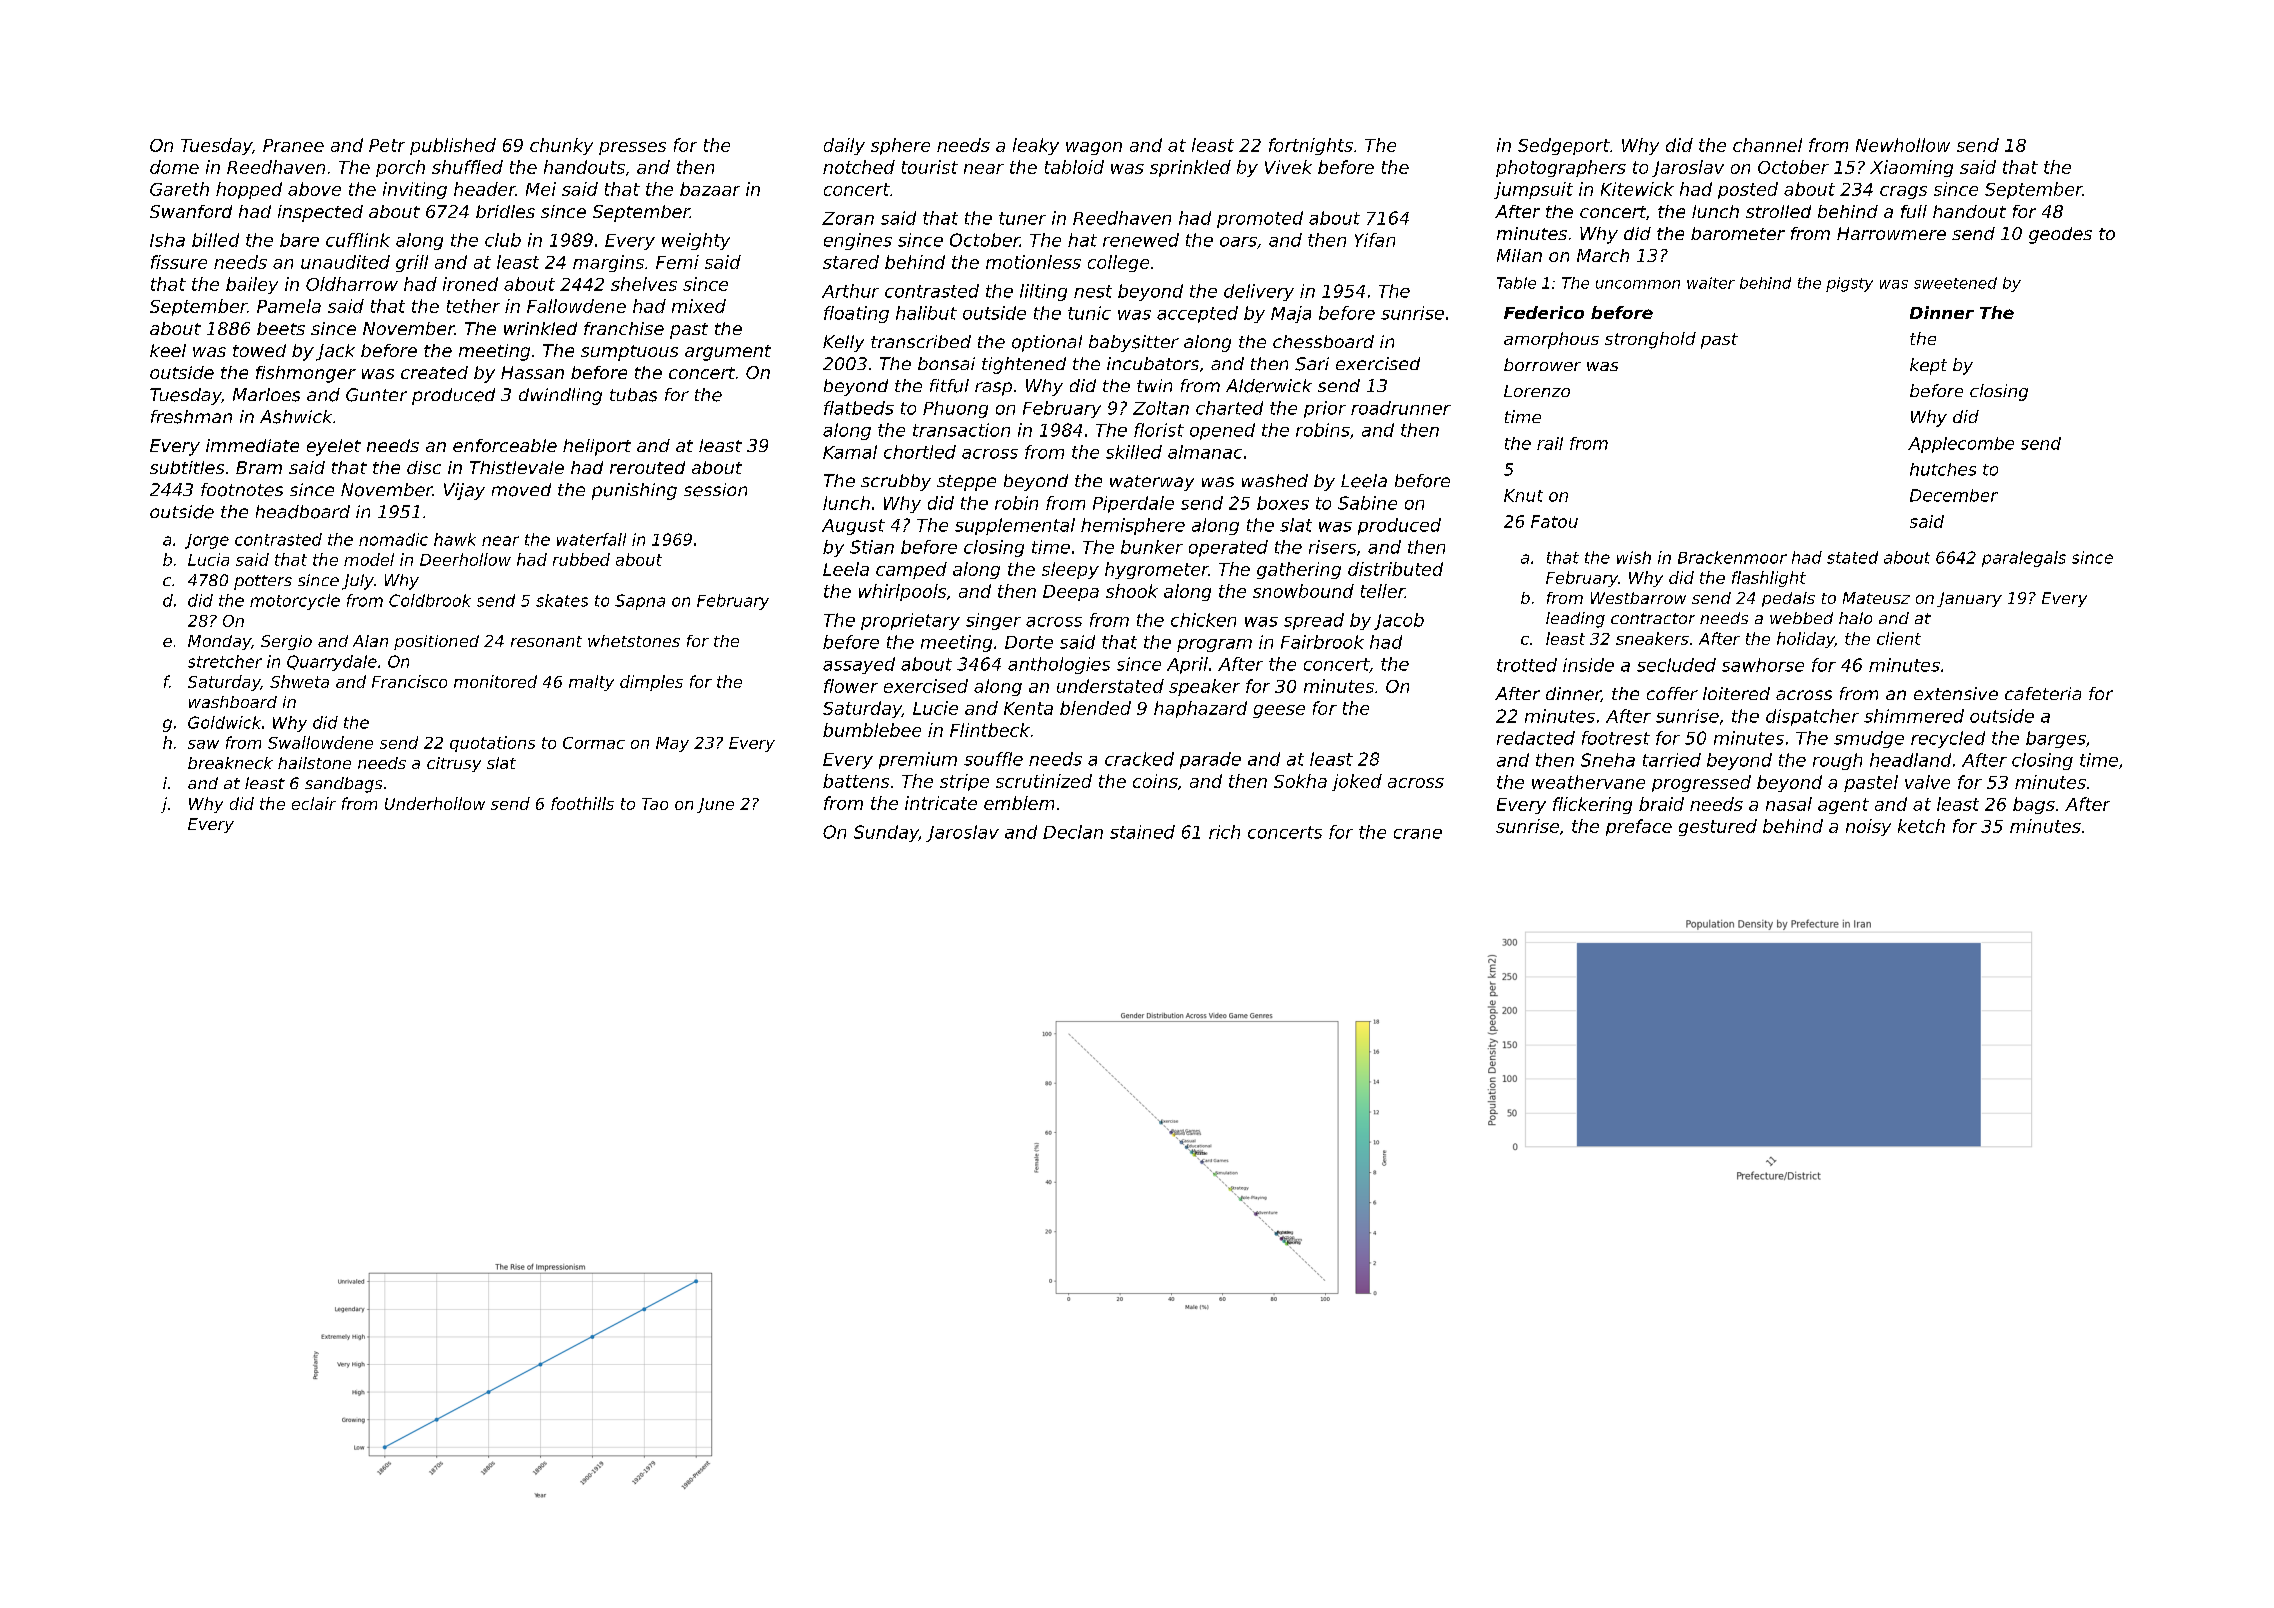  I want to click on jumpsuit, so click(1533, 190).
